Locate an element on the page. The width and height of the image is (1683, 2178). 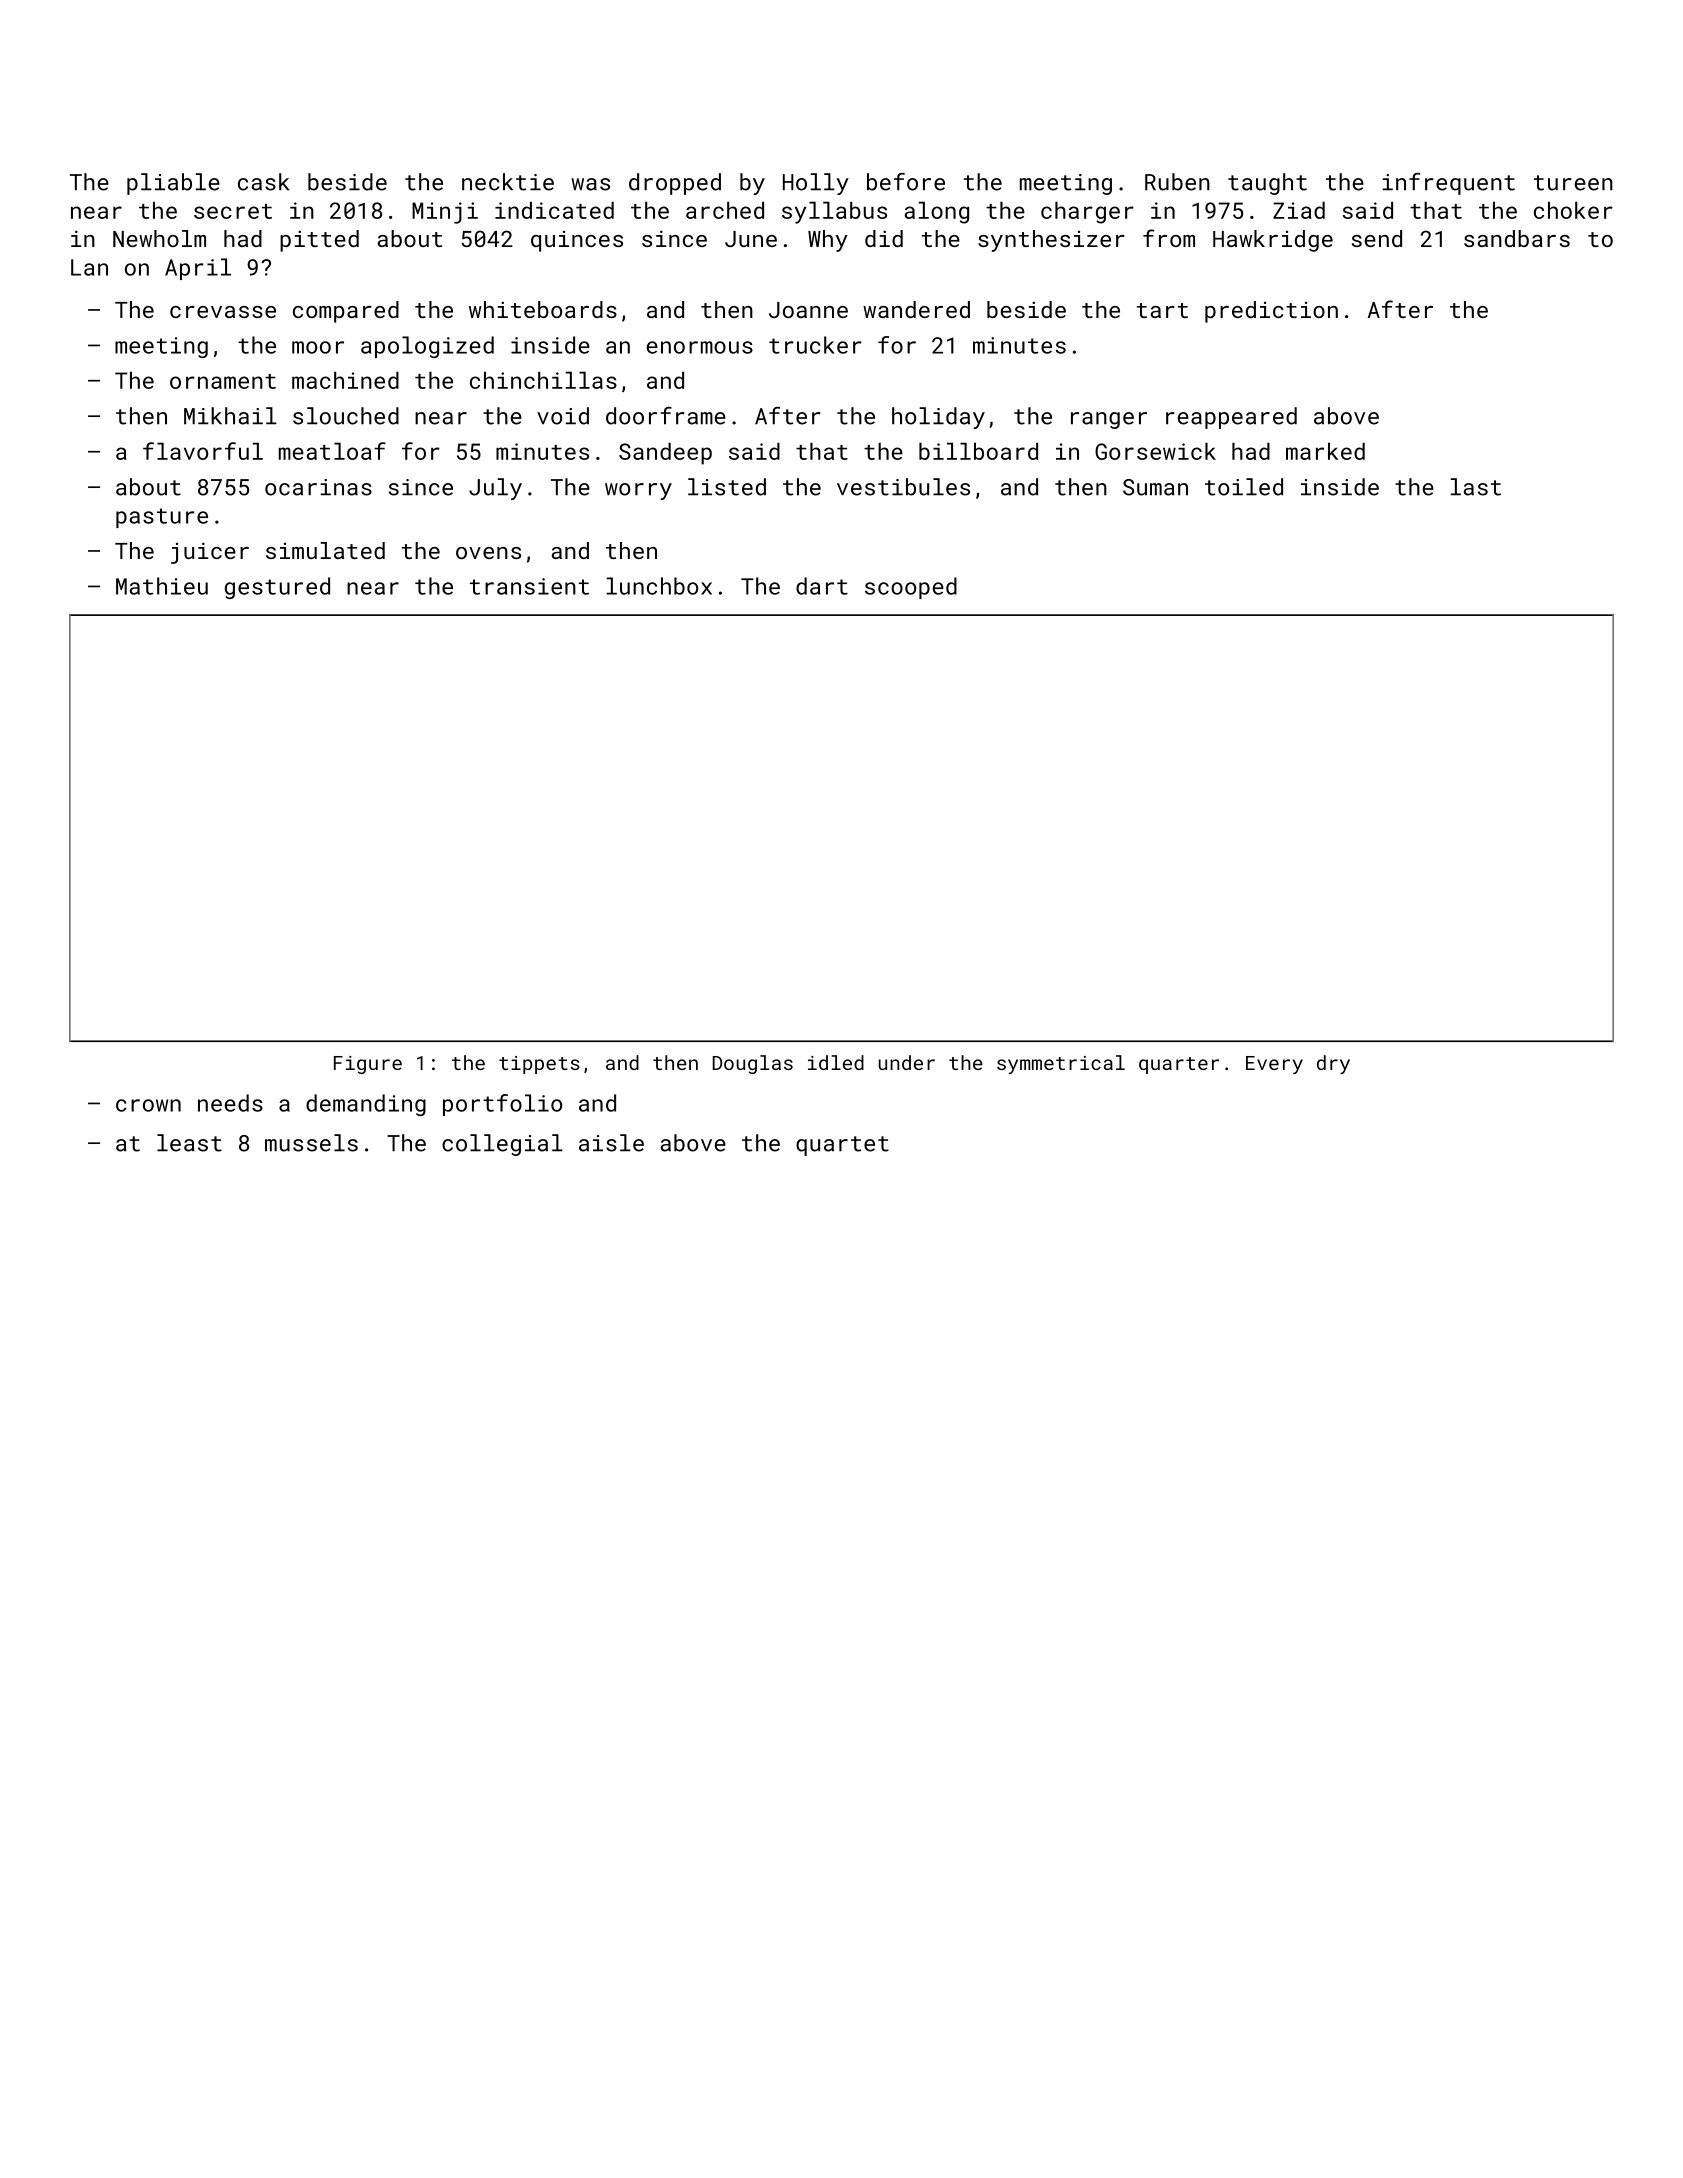
wandered is located at coordinates (916, 309).
